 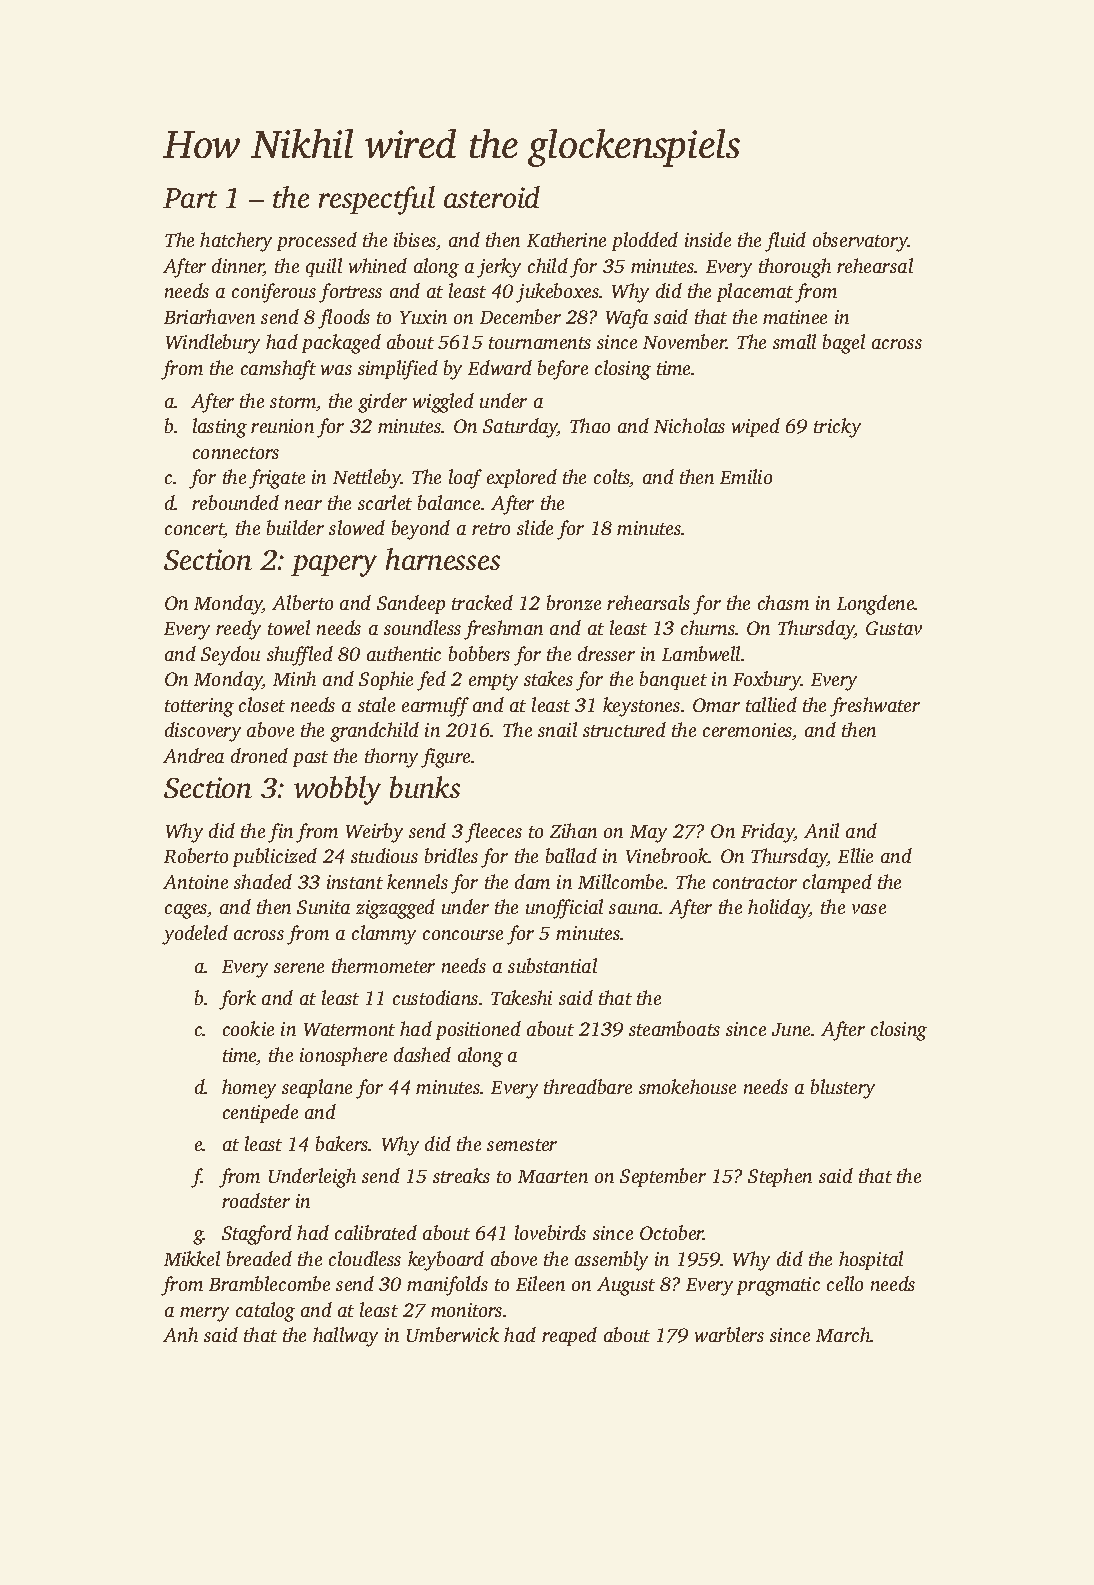 I want to click on Katherine, so click(x=566, y=239).
